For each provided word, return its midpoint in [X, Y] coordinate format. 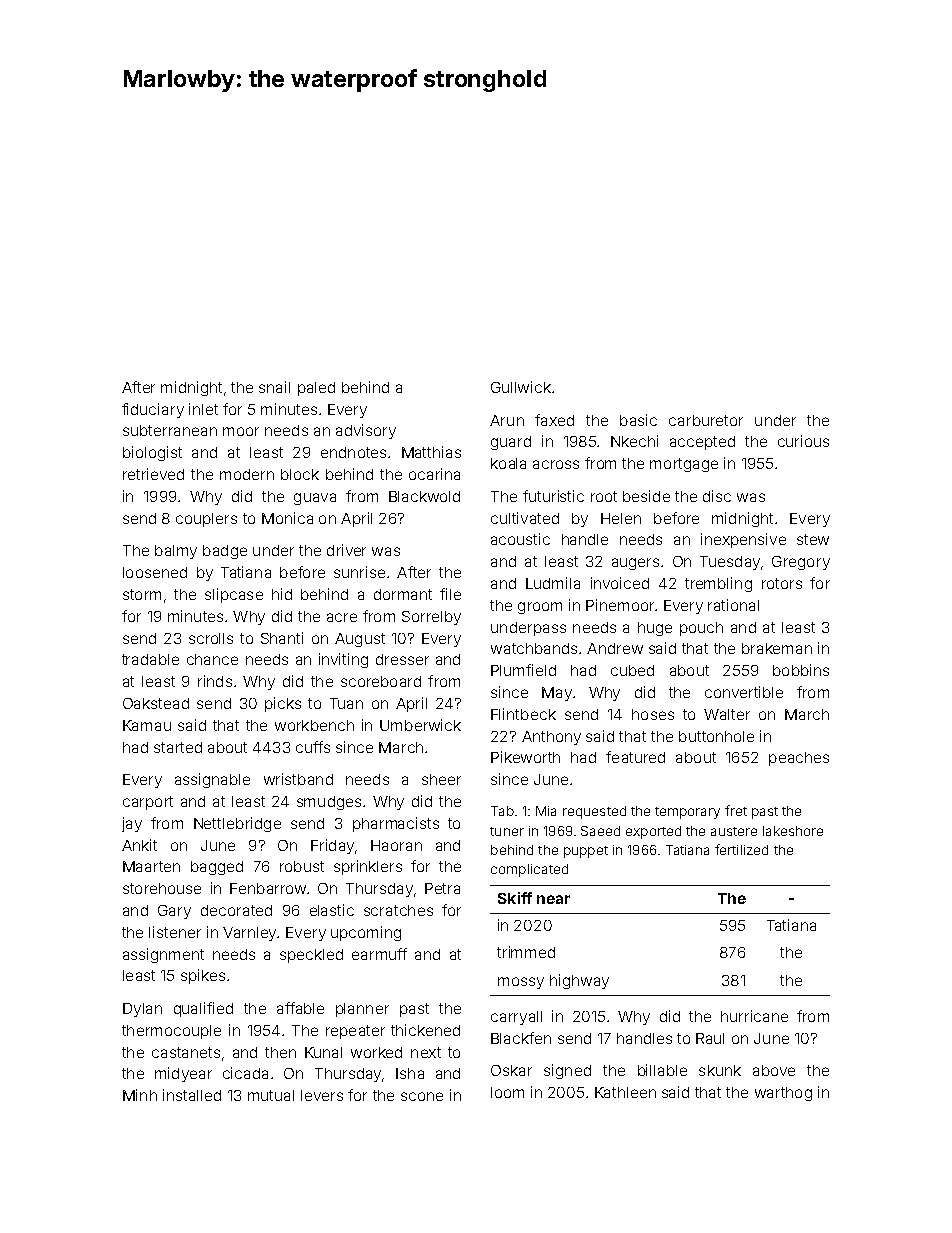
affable [300, 1008]
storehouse [162, 888]
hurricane [754, 1016]
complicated [529, 870]
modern [247, 474]
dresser [402, 659]
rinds [215, 681]
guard [511, 443]
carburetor [706, 420]
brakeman [777, 648]
